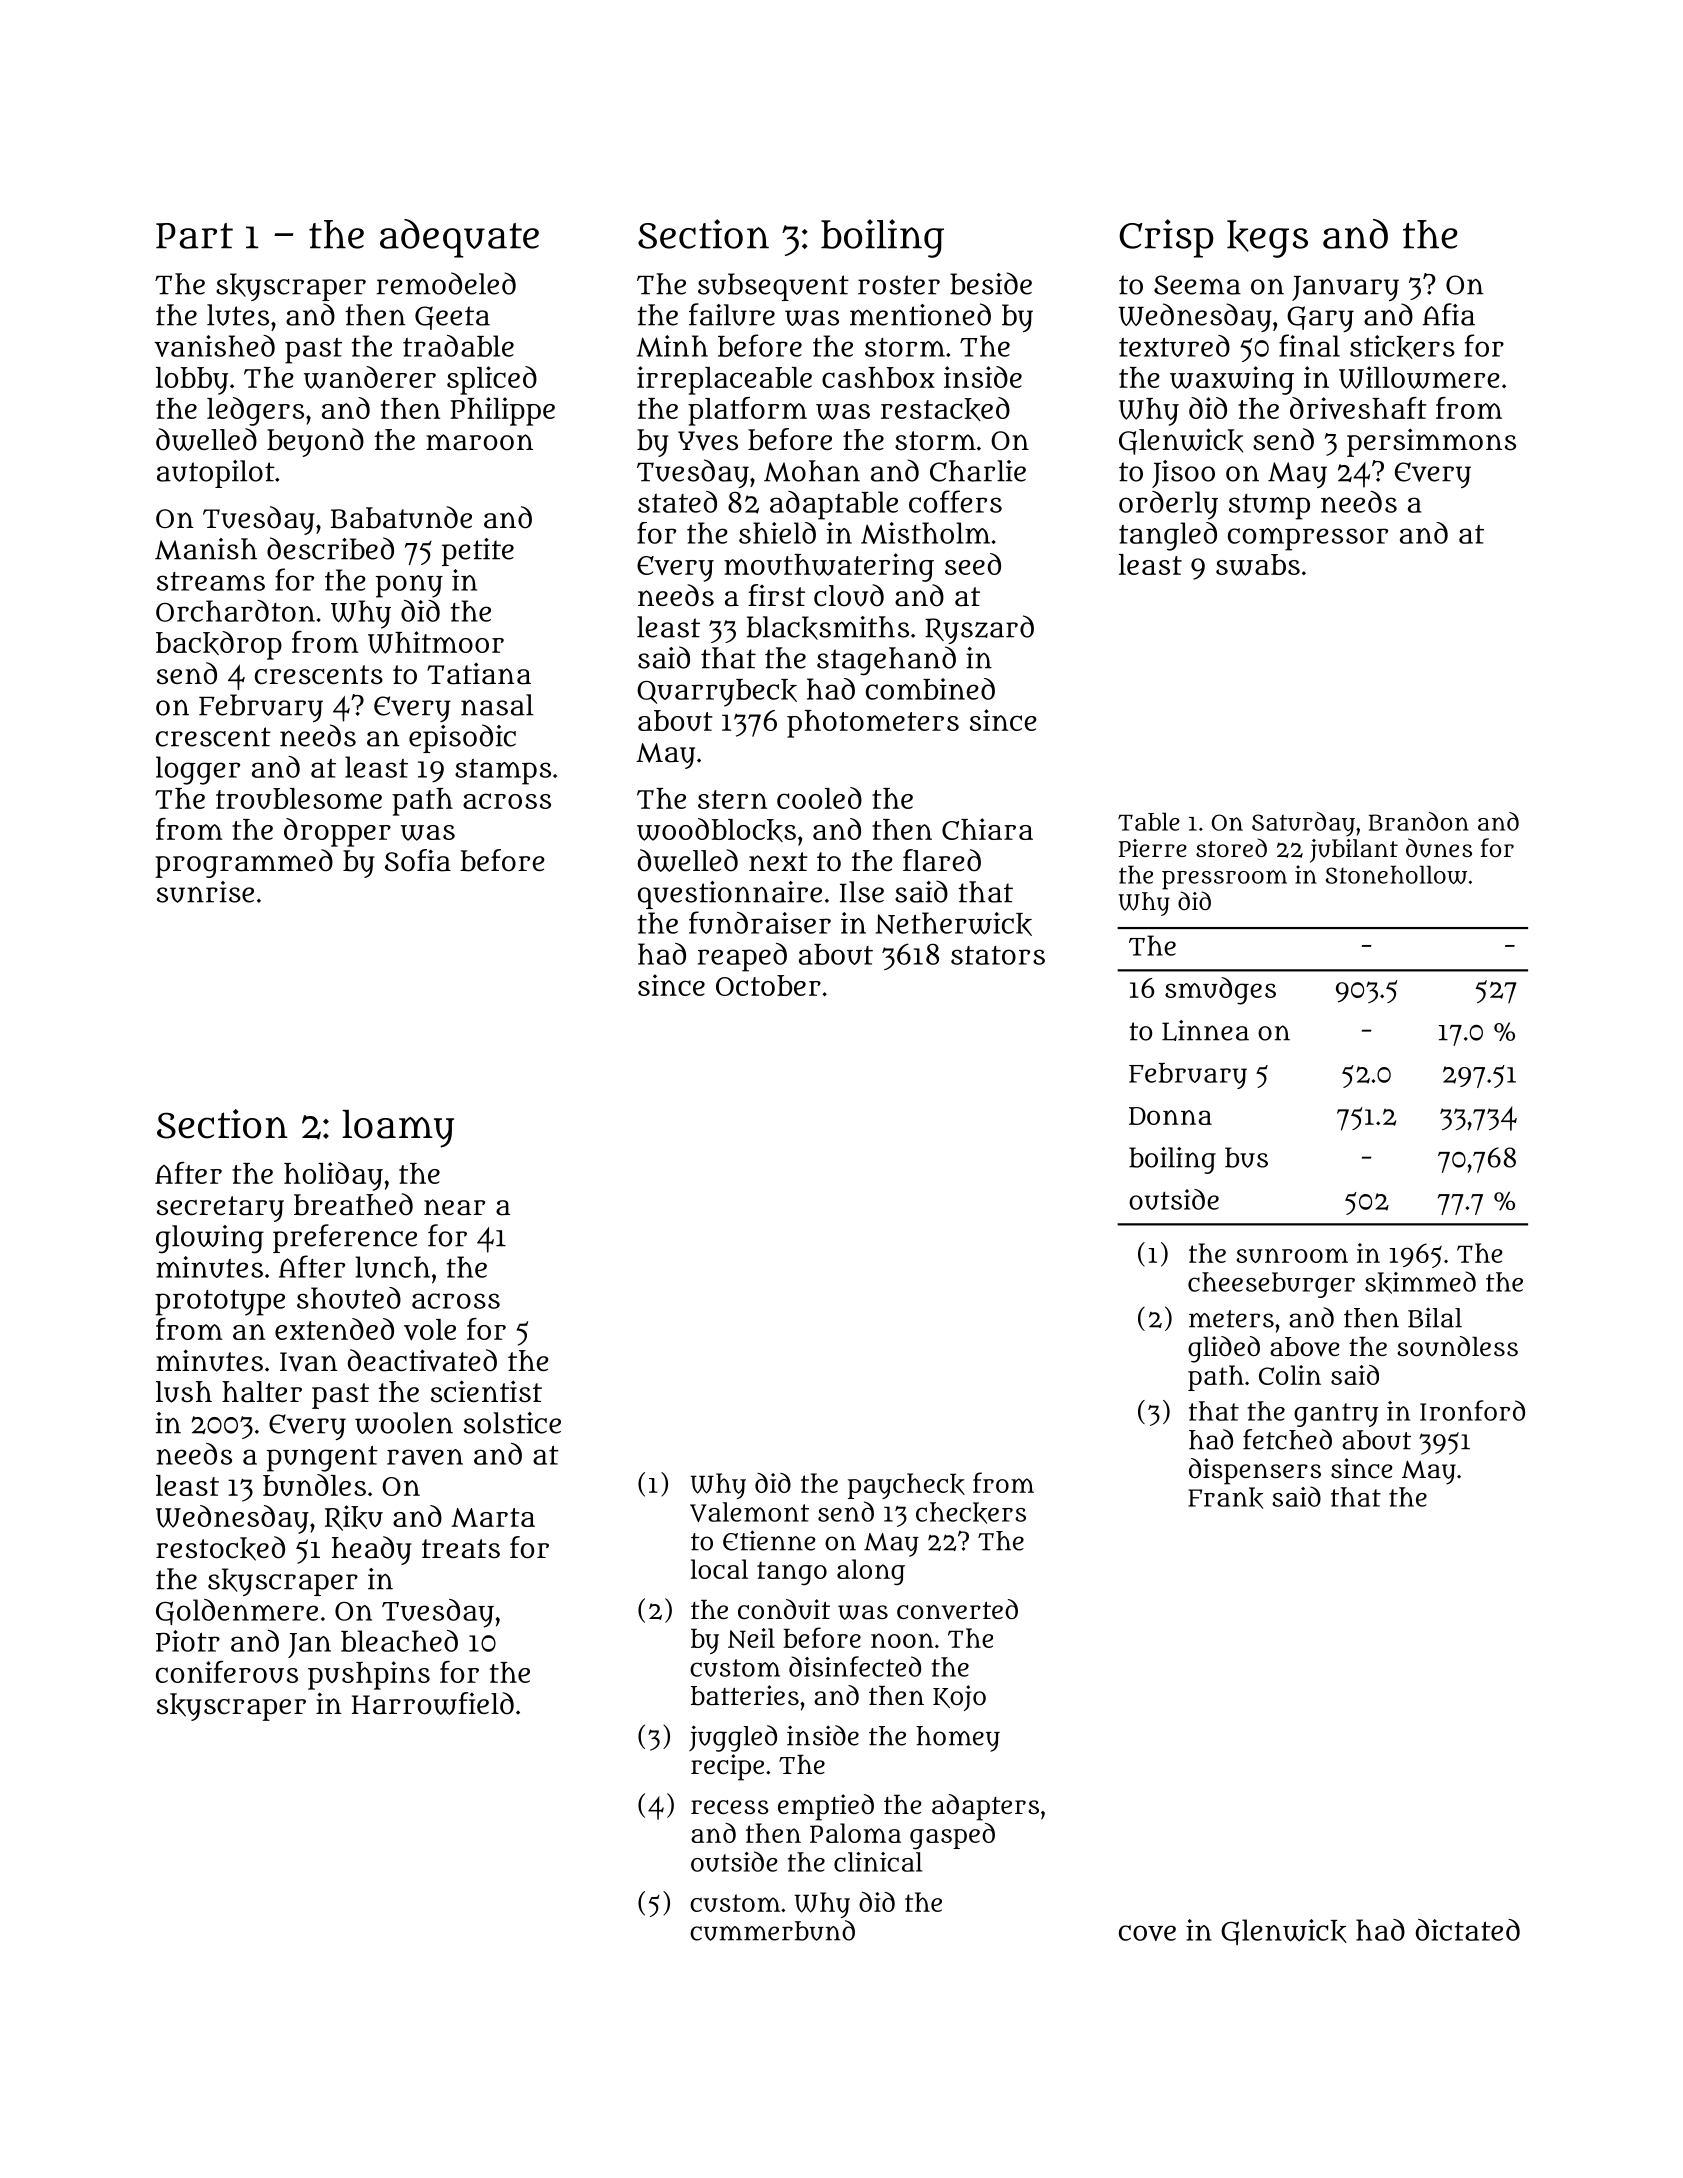  Describe the element at coordinates (942, 860) in the screenshot. I see `flared` at that location.
